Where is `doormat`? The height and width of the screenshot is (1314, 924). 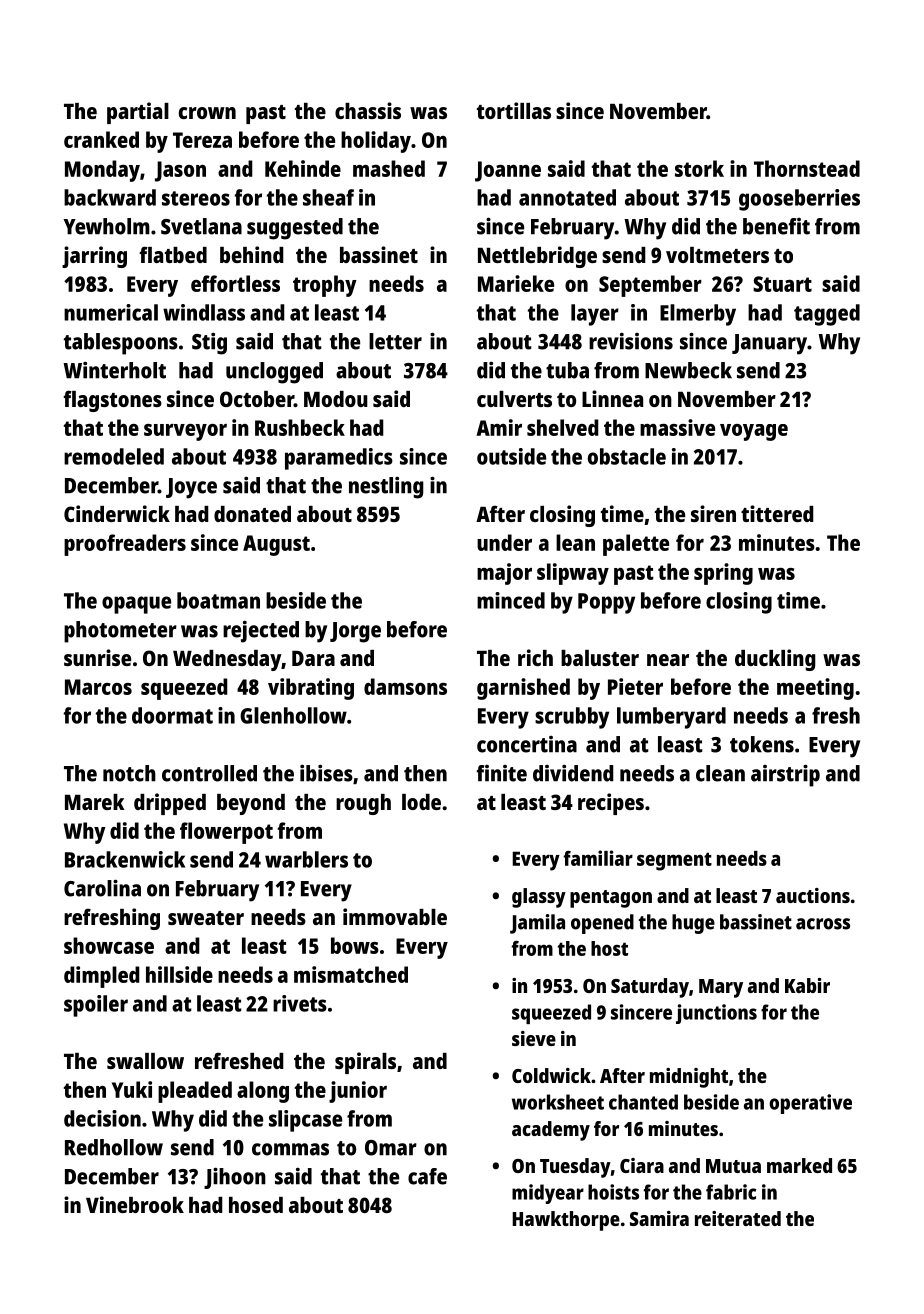
doormat is located at coordinates (172, 715).
